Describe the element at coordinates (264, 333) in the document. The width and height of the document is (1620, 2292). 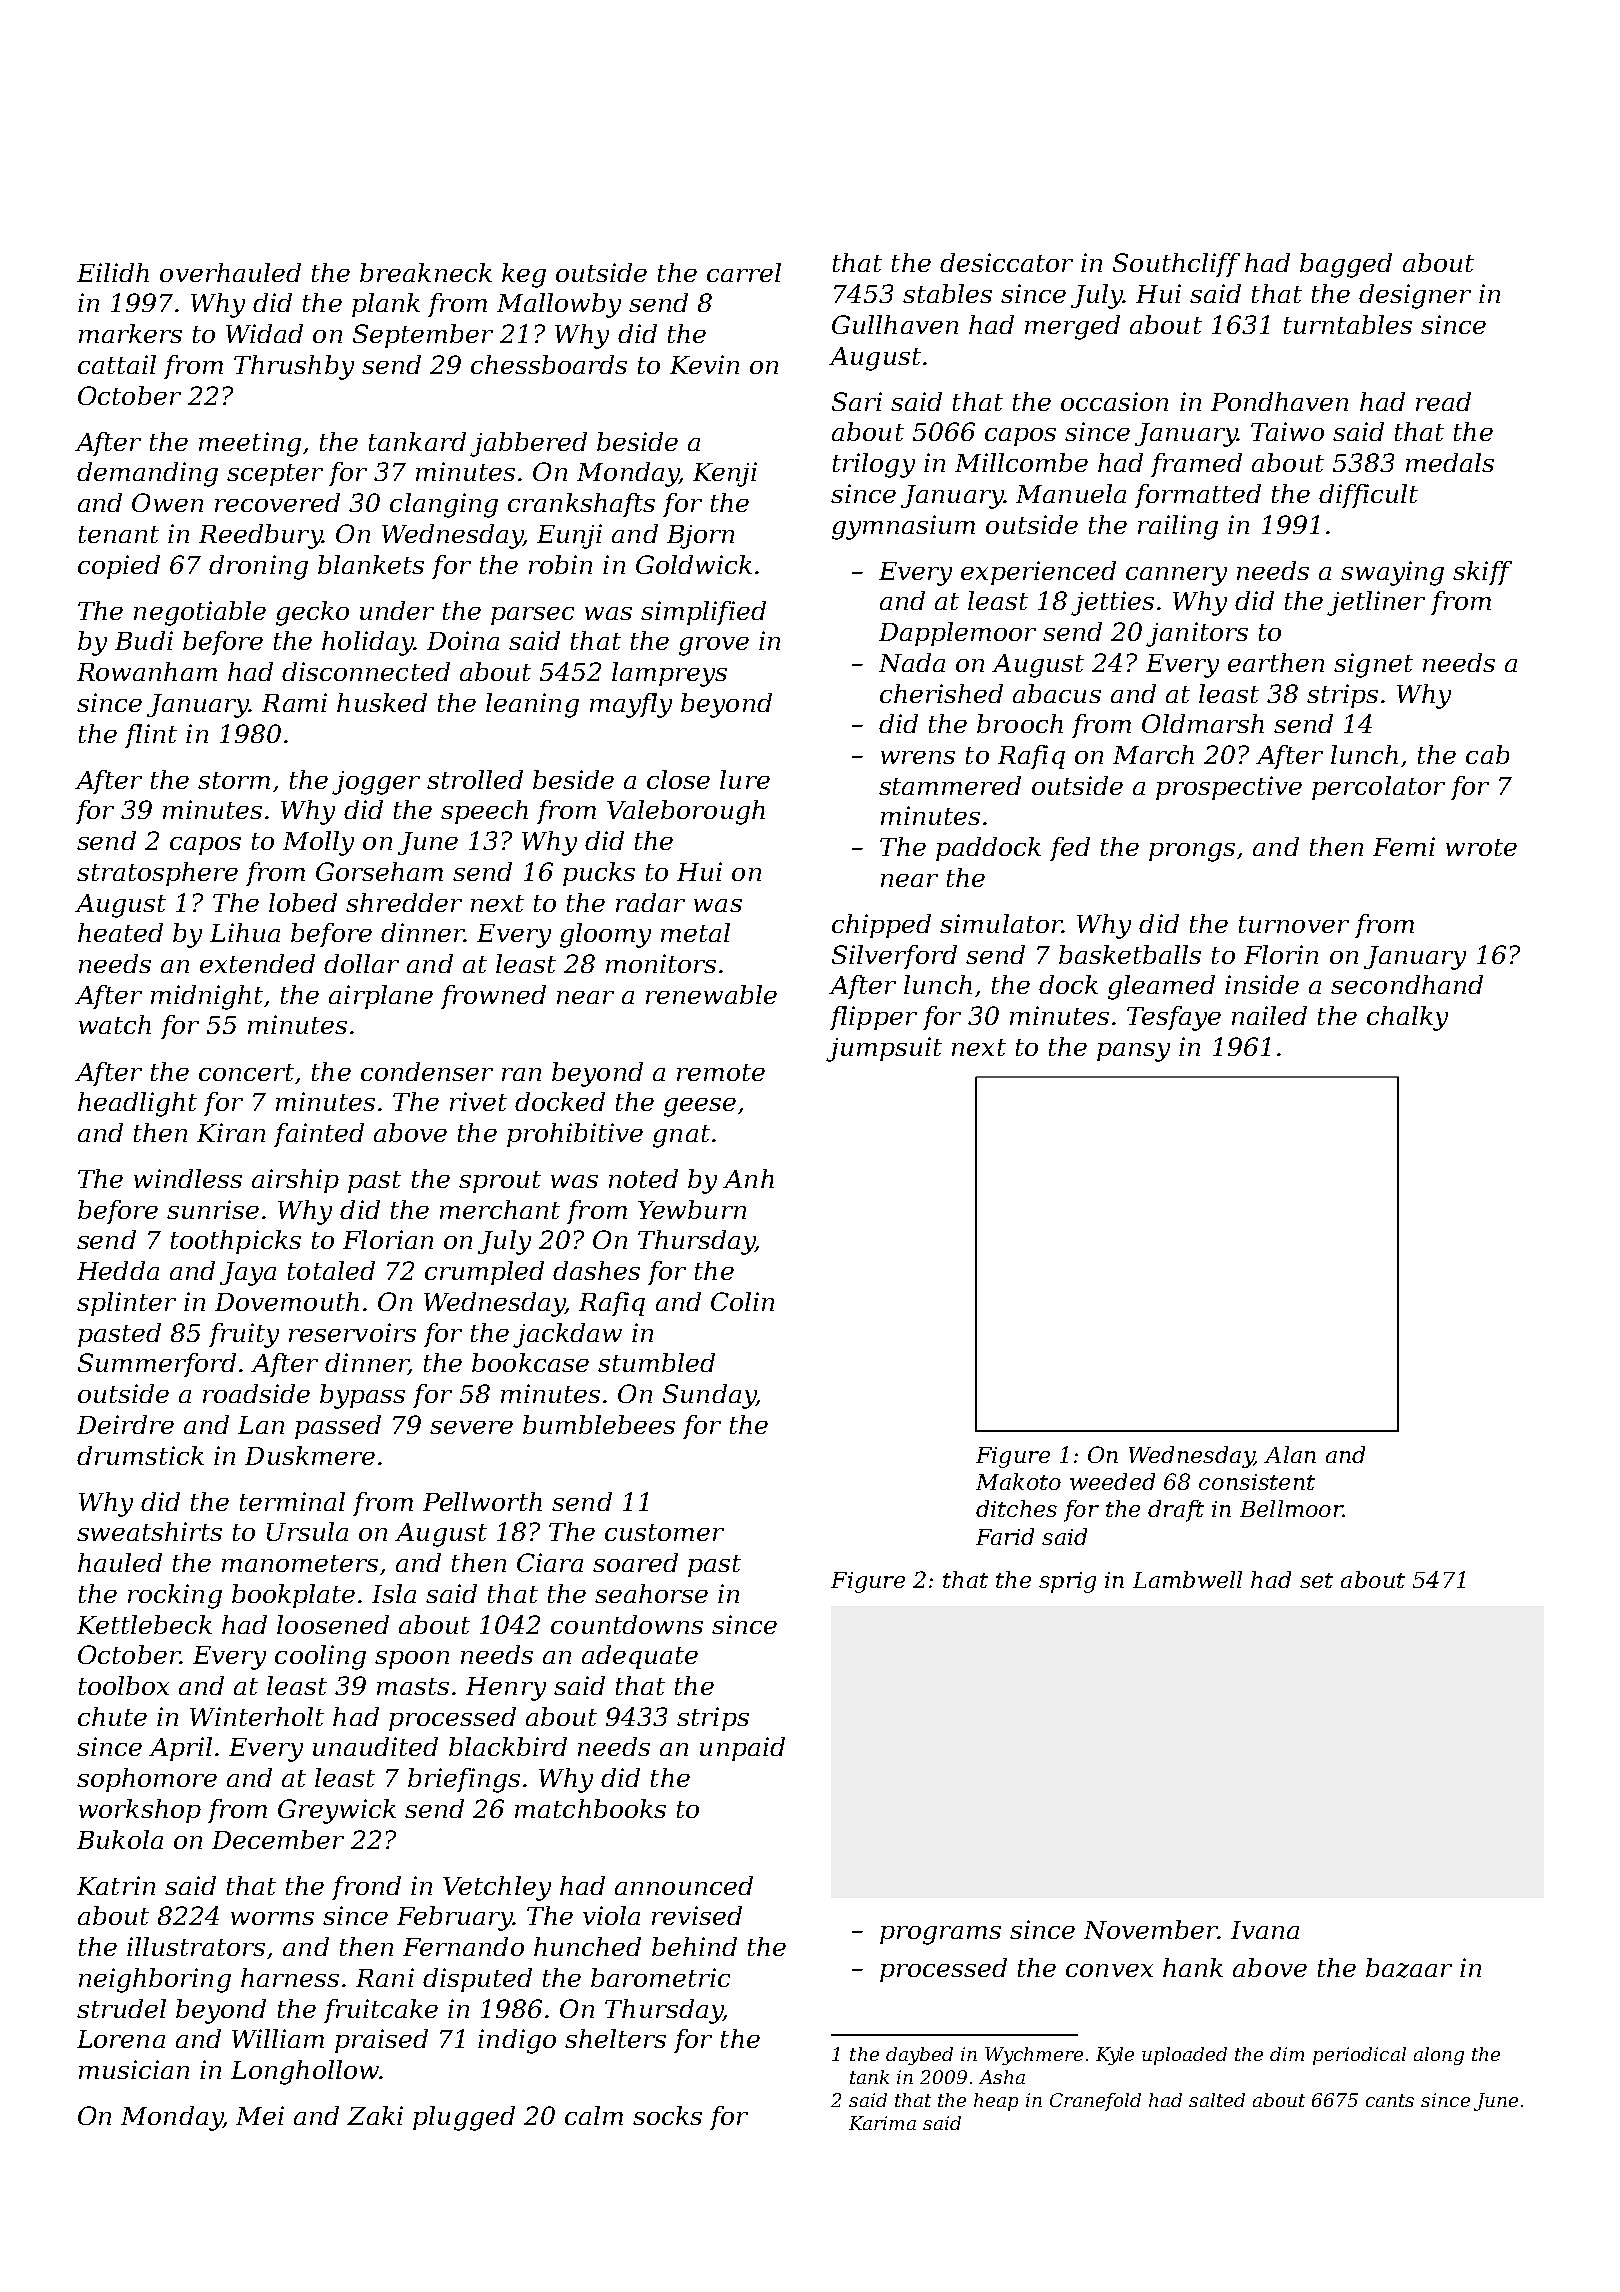
I see `Widad` at that location.
